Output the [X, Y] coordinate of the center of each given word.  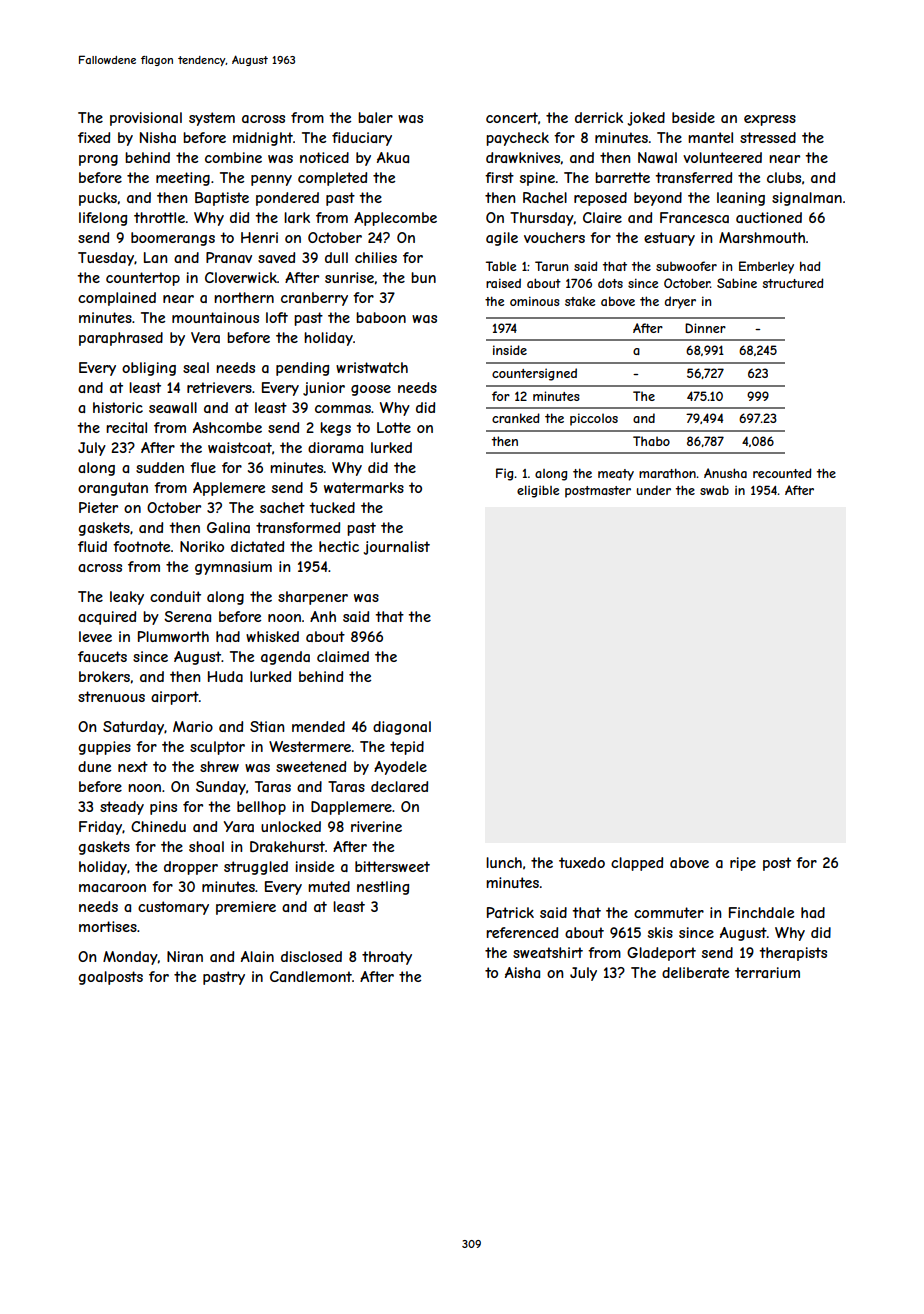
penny [271, 180]
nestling [383, 888]
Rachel [545, 197]
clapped [637, 864]
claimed [343, 656]
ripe [743, 864]
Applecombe [395, 219]
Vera [205, 337]
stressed [768, 137]
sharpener [313, 598]
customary [173, 908]
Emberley [766, 267]
